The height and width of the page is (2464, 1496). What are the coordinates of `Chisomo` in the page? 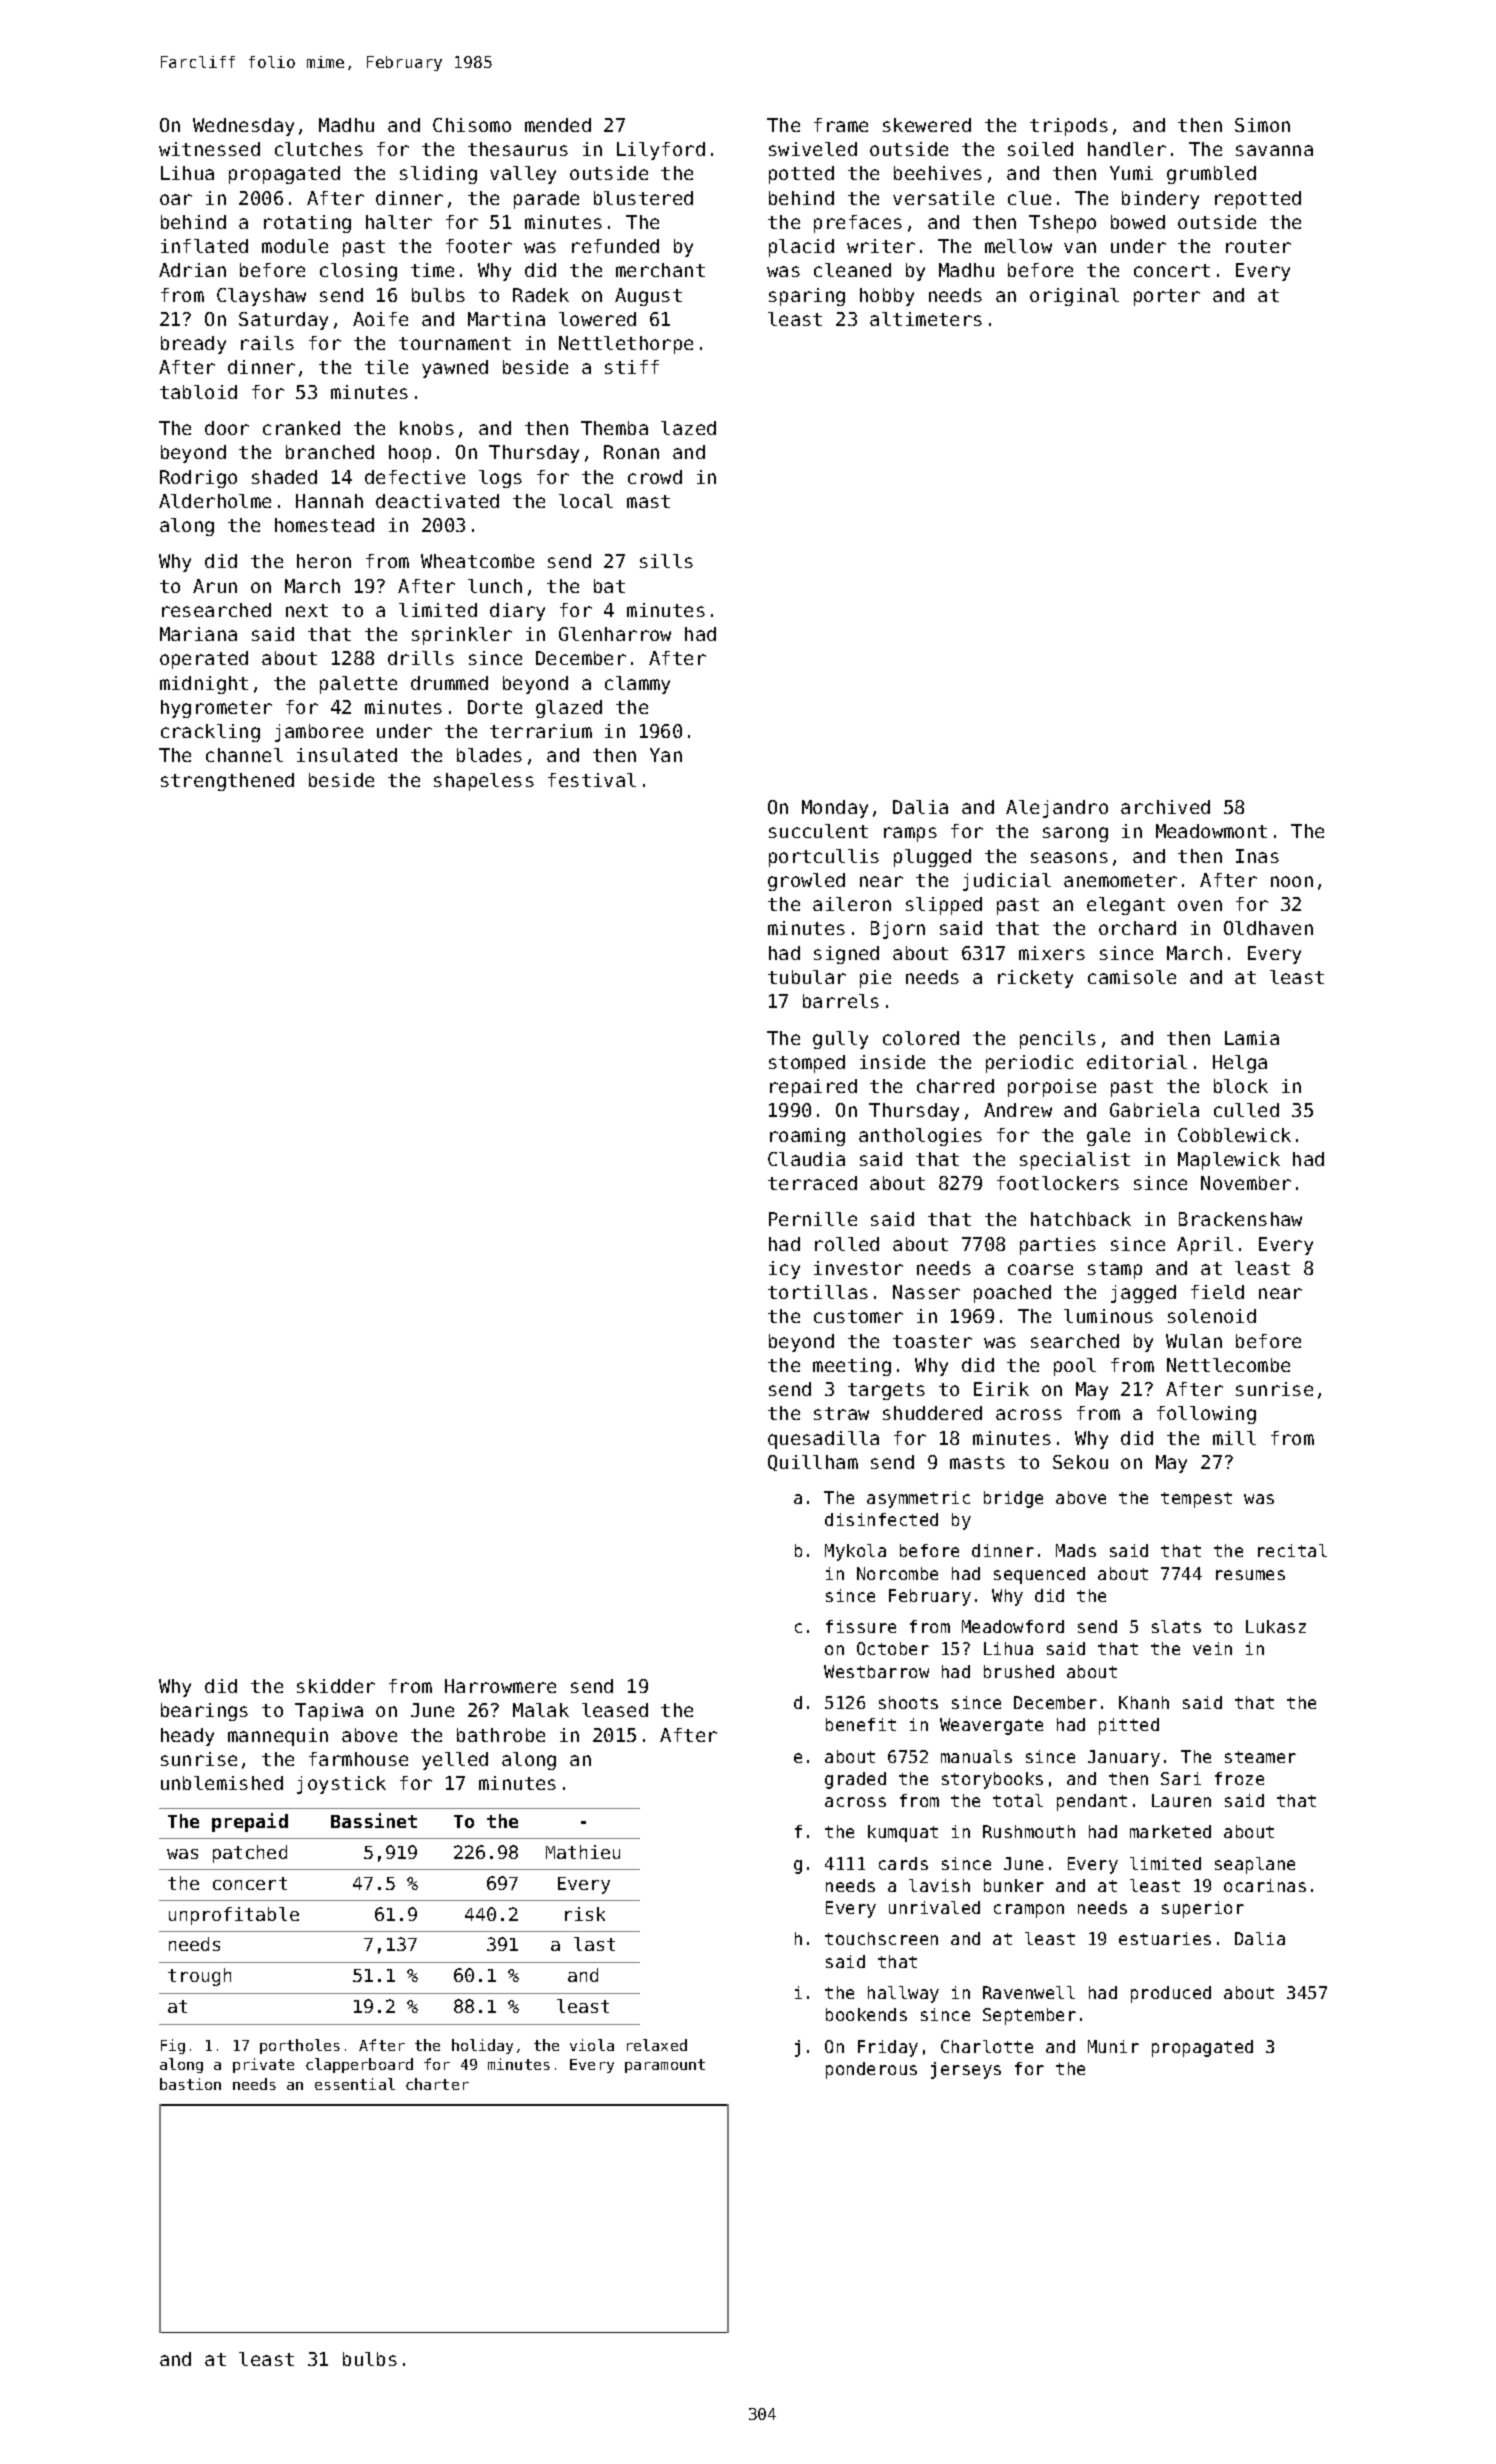 It's located at (472, 125).
